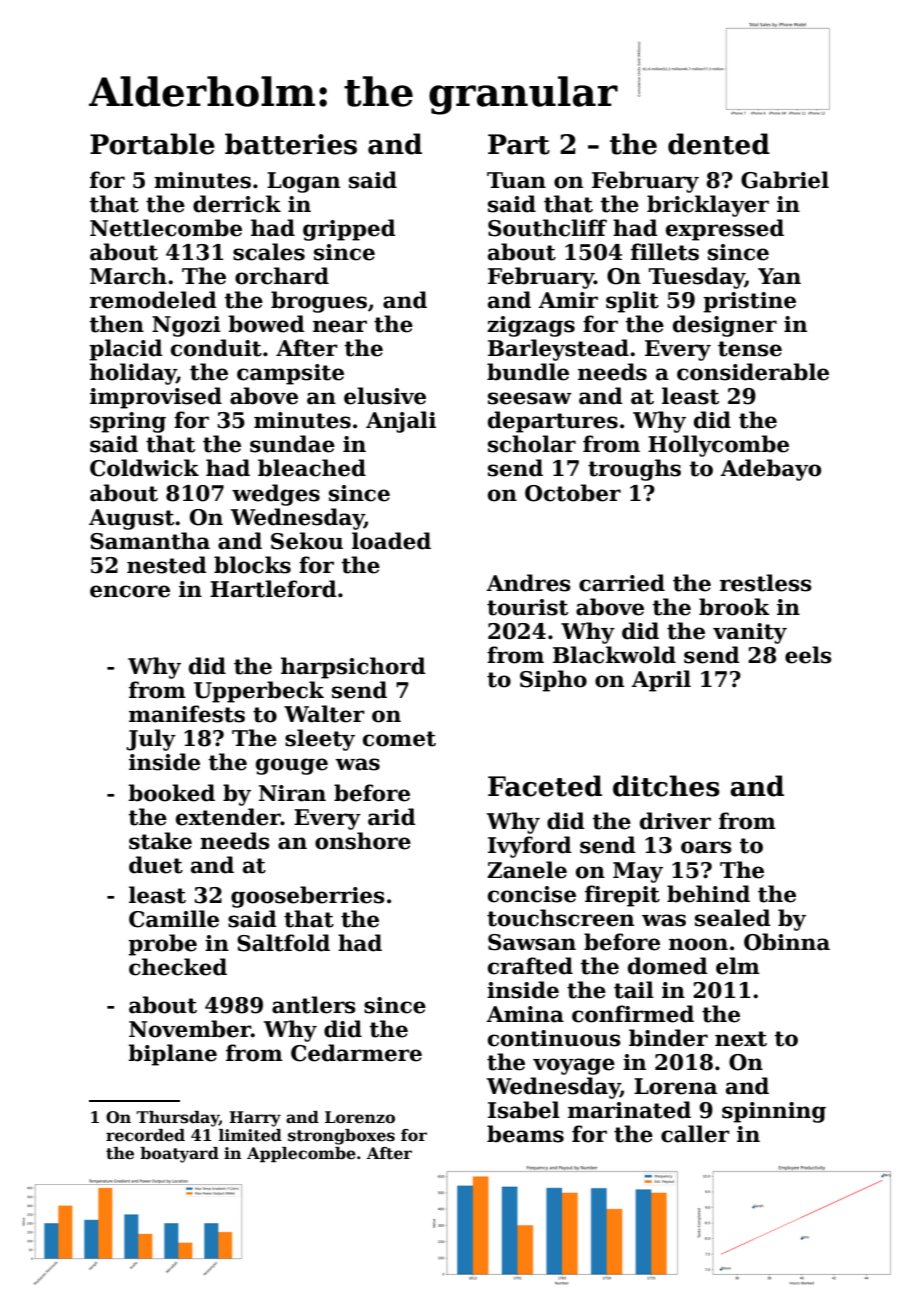 Image resolution: width=924 pixels, height=1311 pixels. What do you see at coordinates (516, 180) in the page?
I see `Tuan` at bounding box center [516, 180].
